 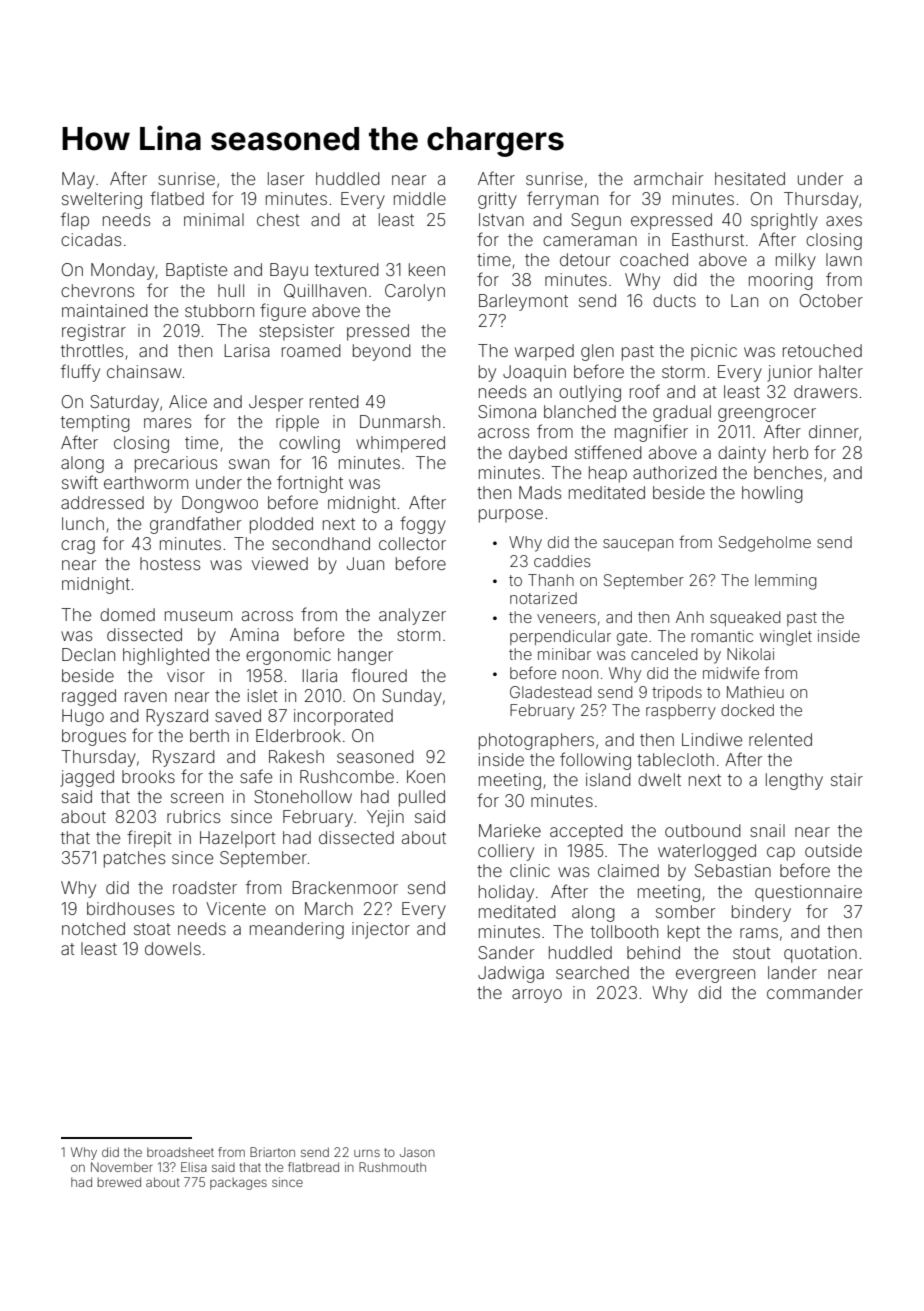 I want to click on packages, so click(x=238, y=1183).
